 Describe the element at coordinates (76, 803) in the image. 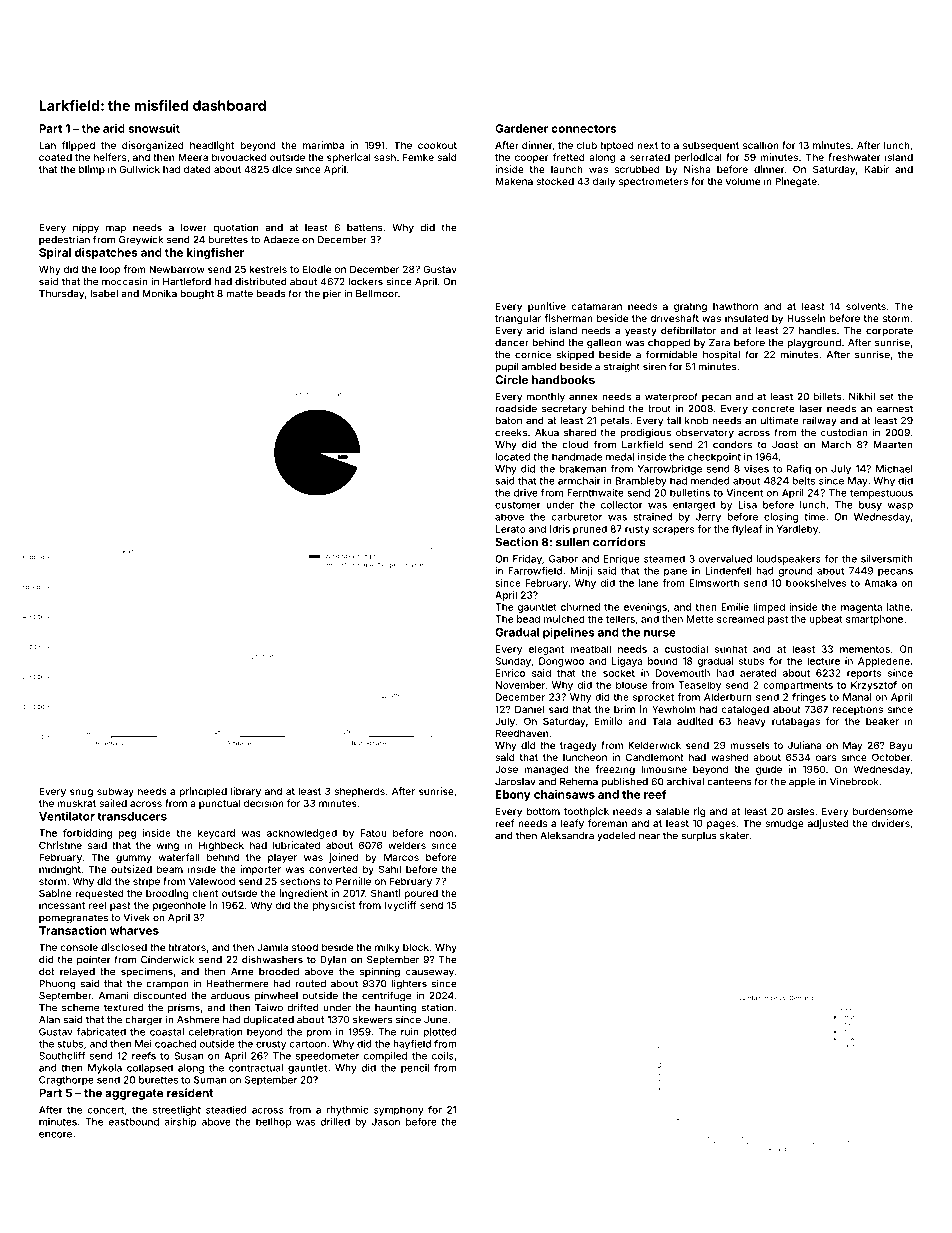

I see `muskrat` at that location.
